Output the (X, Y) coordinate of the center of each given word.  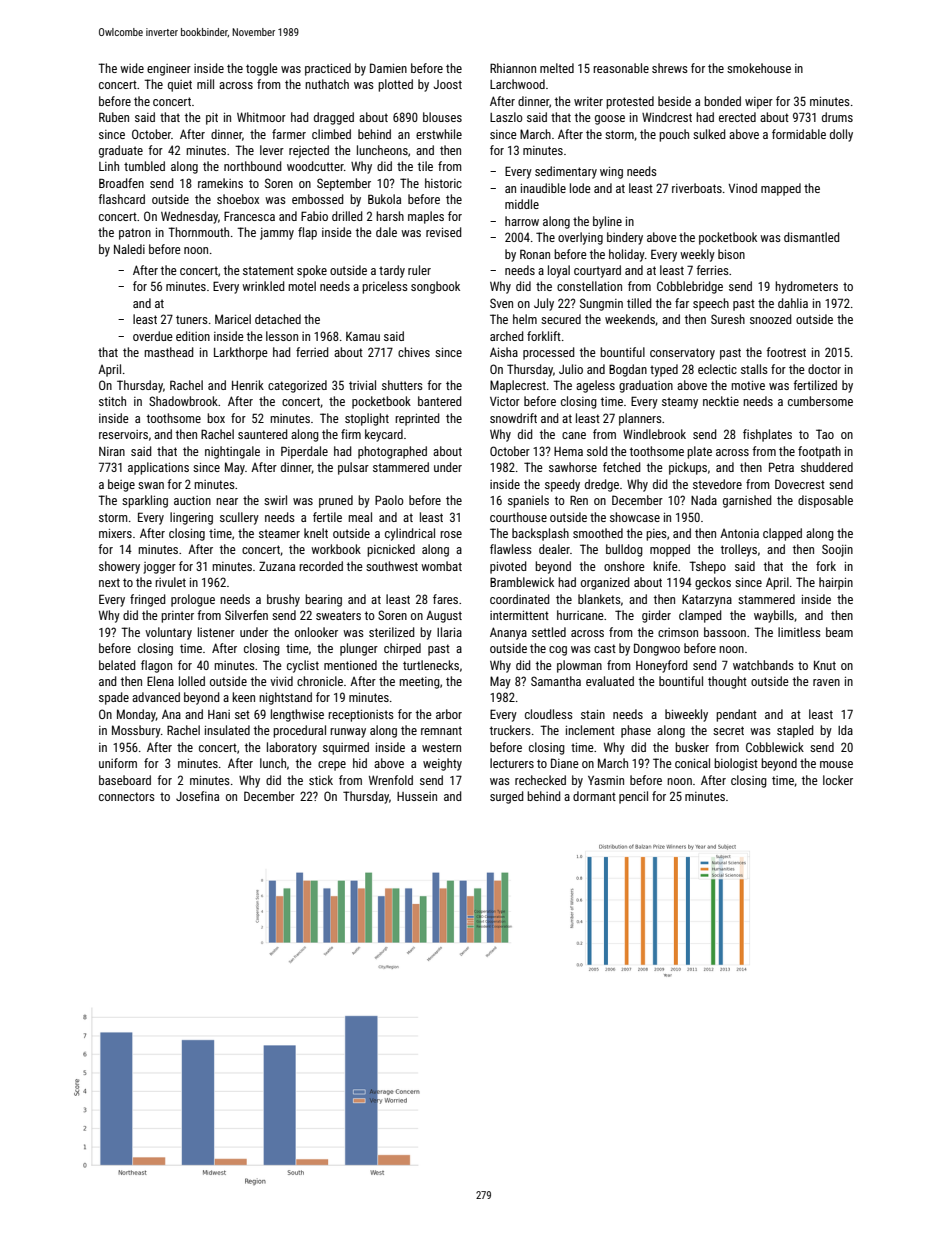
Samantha (556, 681)
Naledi (129, 249)
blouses (442, 117)
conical (692, 763)
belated (117, 665)
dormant (594, 796)
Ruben (114, 117)
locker (838, 780)
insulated (227, 730)
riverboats (697, 188)
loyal (559, 271)
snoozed (771, 319)
